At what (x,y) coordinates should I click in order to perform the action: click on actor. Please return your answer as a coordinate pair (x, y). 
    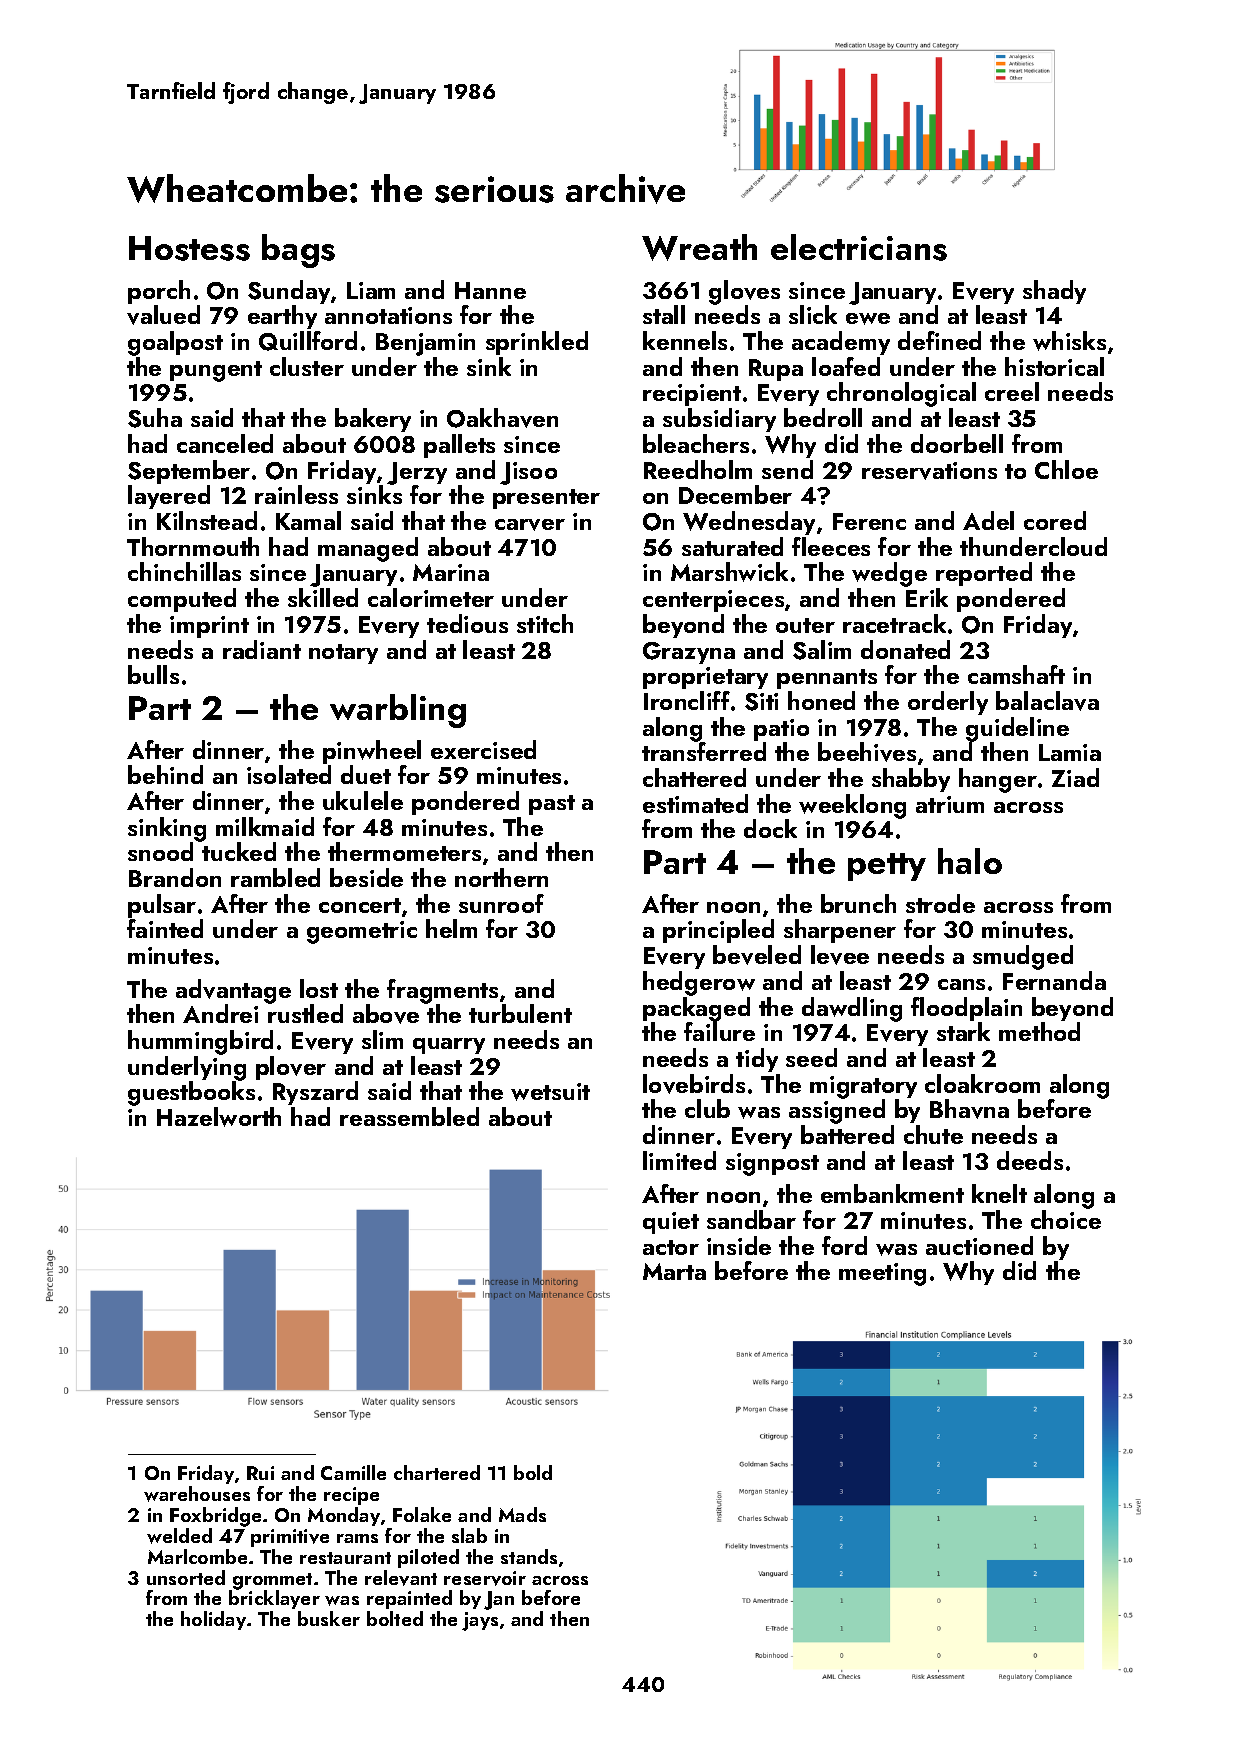
    Looking at the image, I should click on (671, 1247).
